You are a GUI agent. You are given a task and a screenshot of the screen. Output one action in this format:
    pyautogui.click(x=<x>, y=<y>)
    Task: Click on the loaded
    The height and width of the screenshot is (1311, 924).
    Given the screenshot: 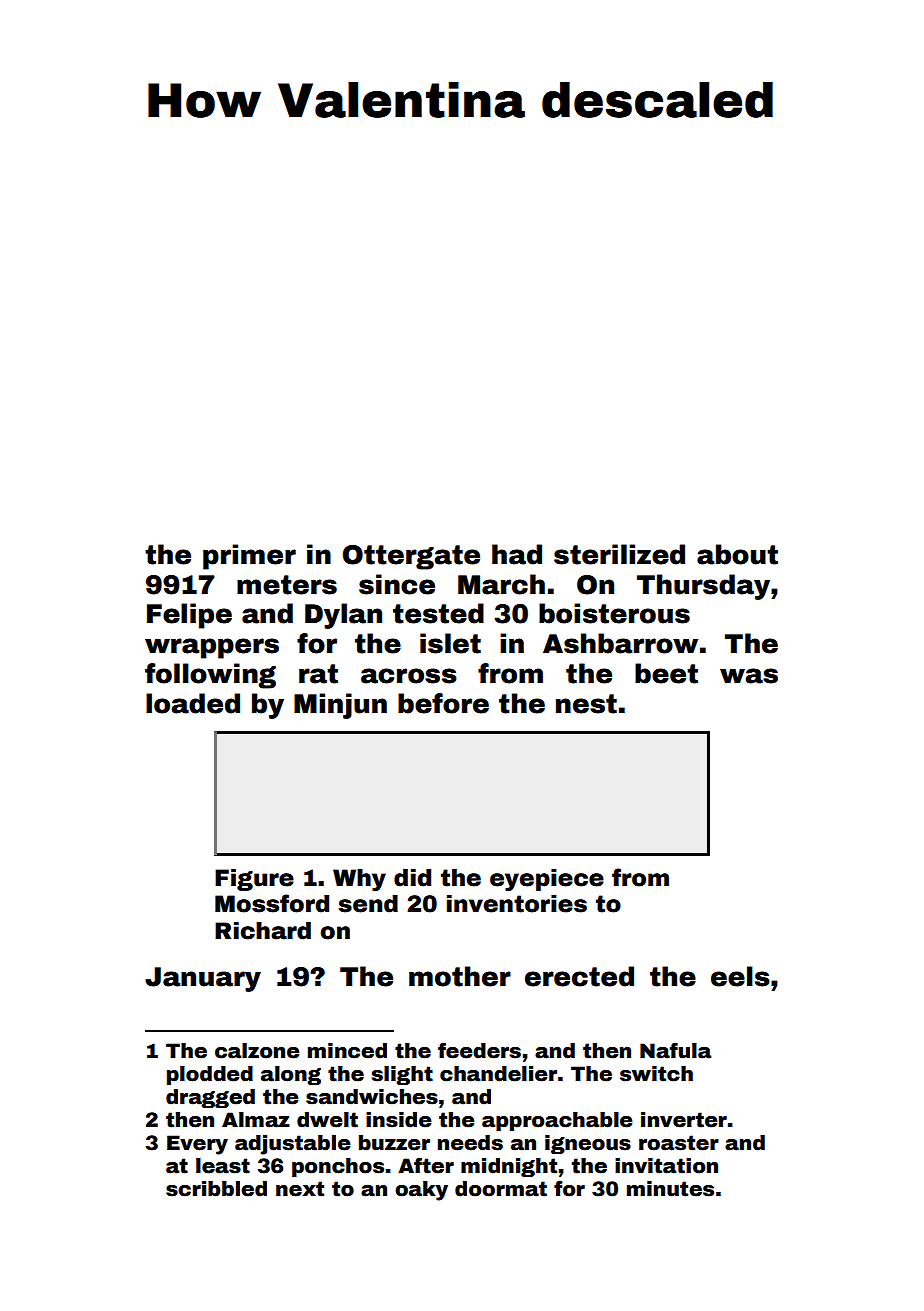 What is the action you would take?
    pyautogui.click(x=193, y=703)
